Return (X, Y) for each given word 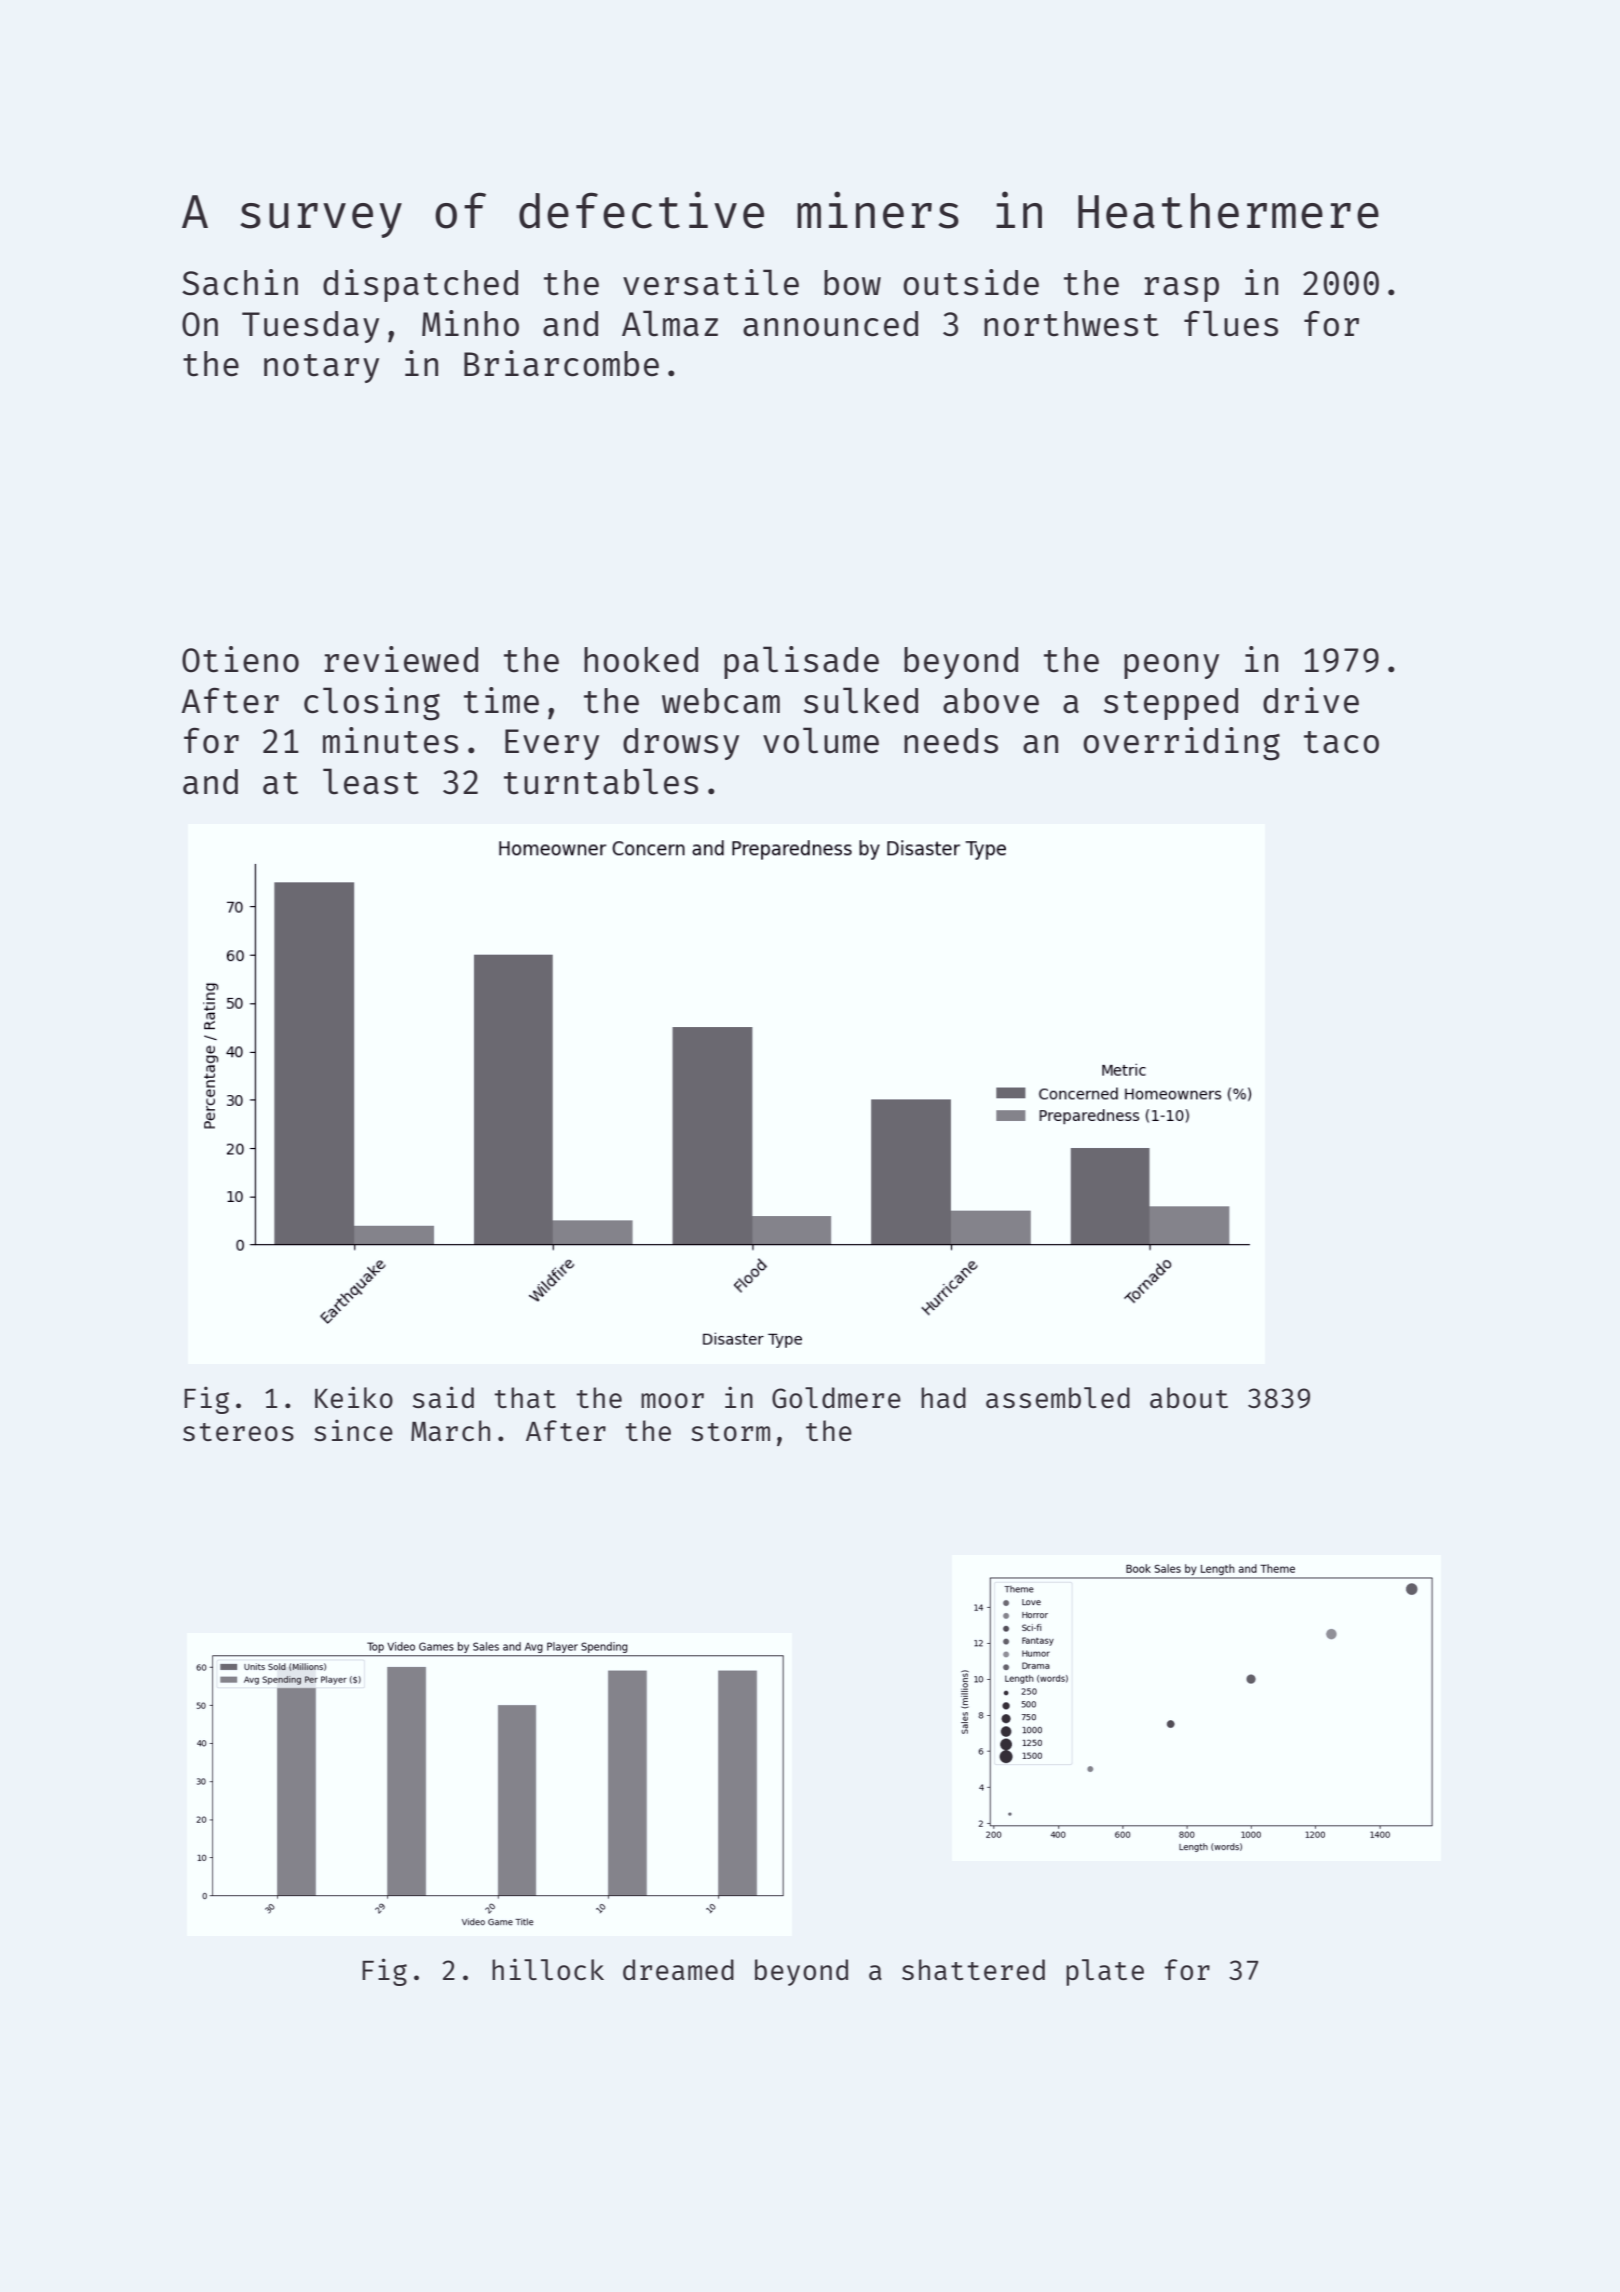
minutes (390, 740)
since (353, 1430)
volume (821, 740)
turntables (601, 781)
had (943, 1397)
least (371, 781)
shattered (973, 1969)
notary (321, 368)
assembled (1058, 1397)
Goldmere (836, 1397)
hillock (548, 1969)
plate (1105, 1972)
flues (1231, 323)
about (1189, 1397)
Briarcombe (561, 363)
